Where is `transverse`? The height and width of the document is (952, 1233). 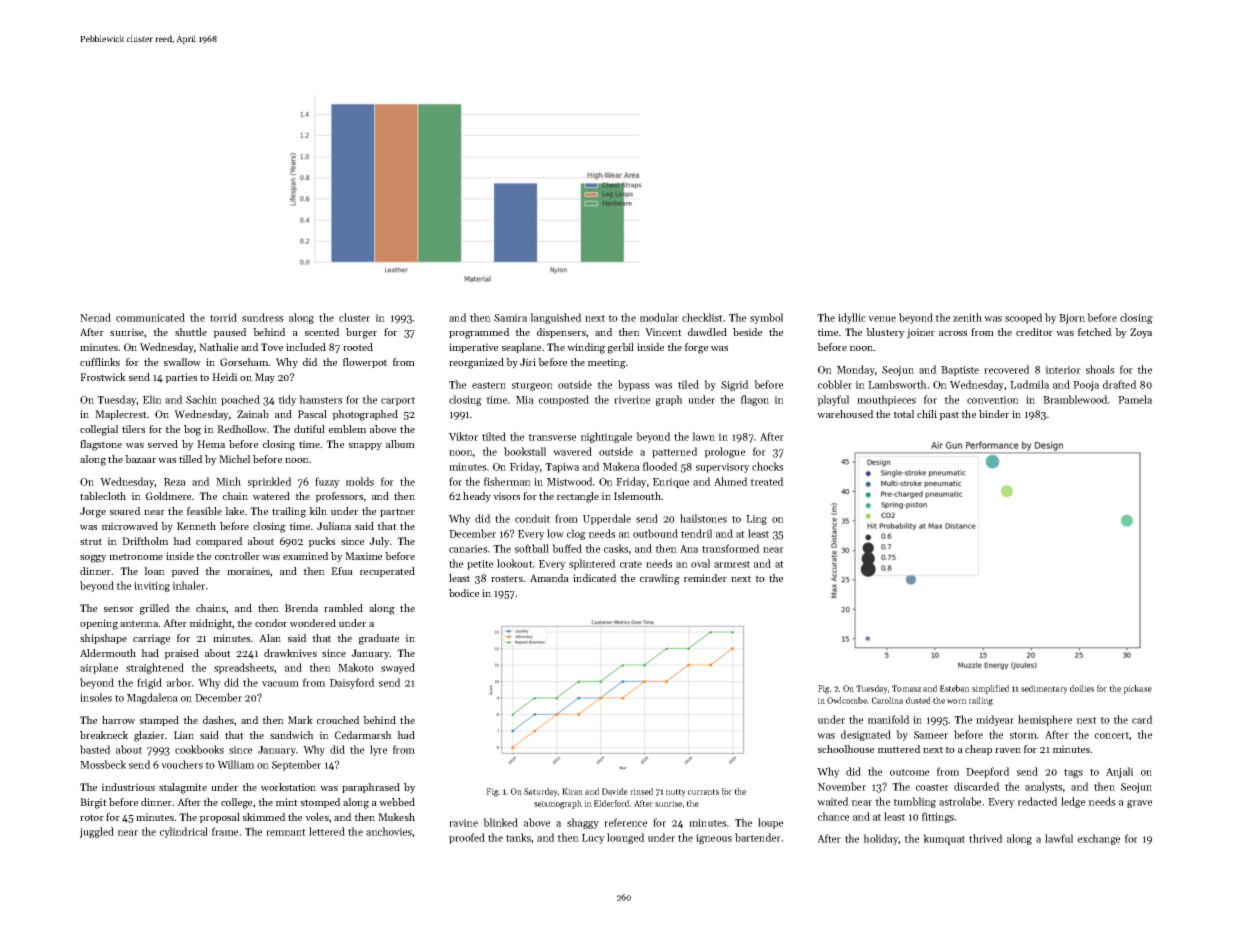 transverse is located at coordinates (552, 437).
